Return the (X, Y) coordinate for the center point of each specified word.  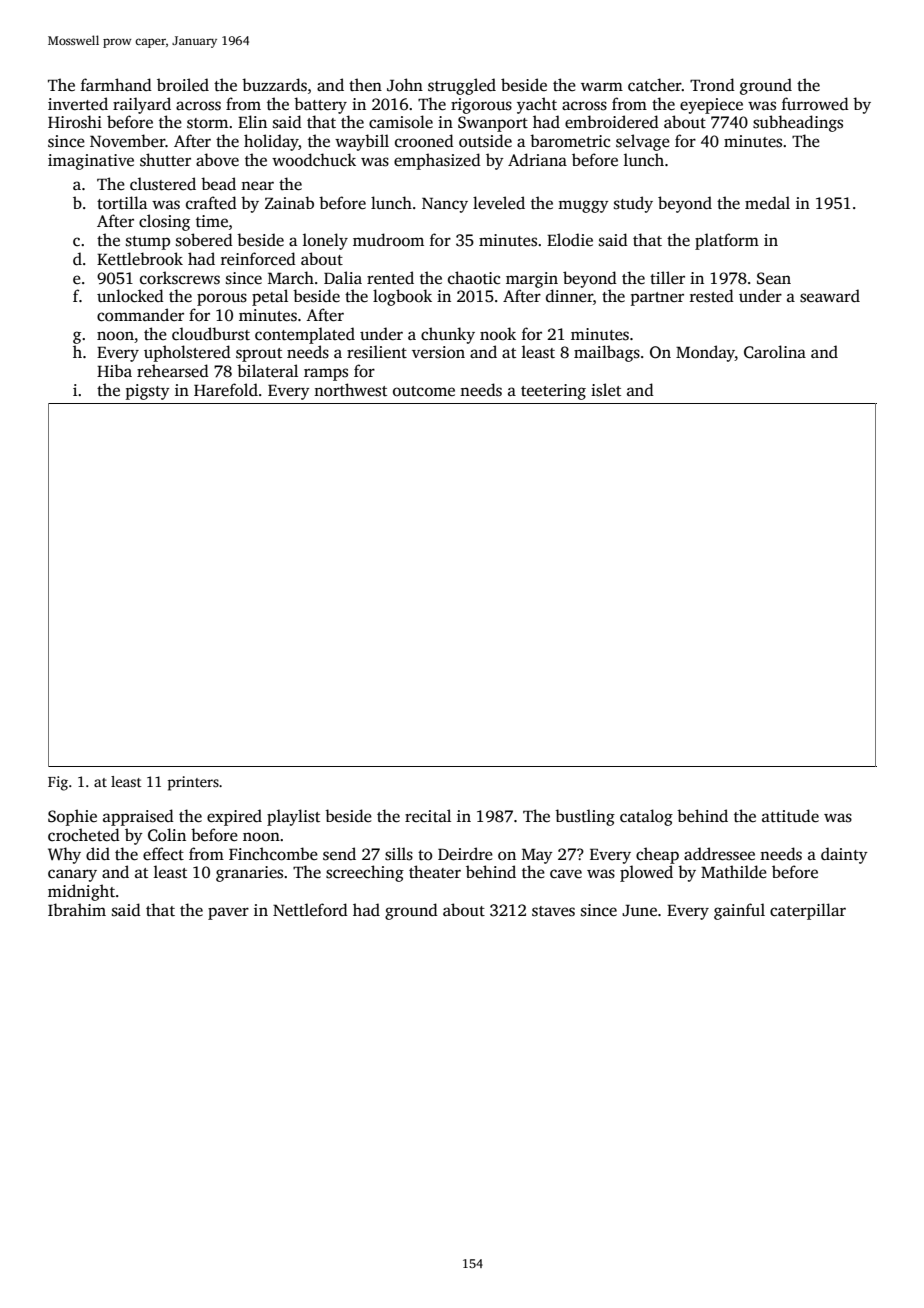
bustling (585, 817)
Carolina (775, 352)
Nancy (445, 205)
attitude (790, 816)
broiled (183, 85)
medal (767, 203)
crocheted (84, 835)
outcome (424, 391)
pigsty (148, 392)
